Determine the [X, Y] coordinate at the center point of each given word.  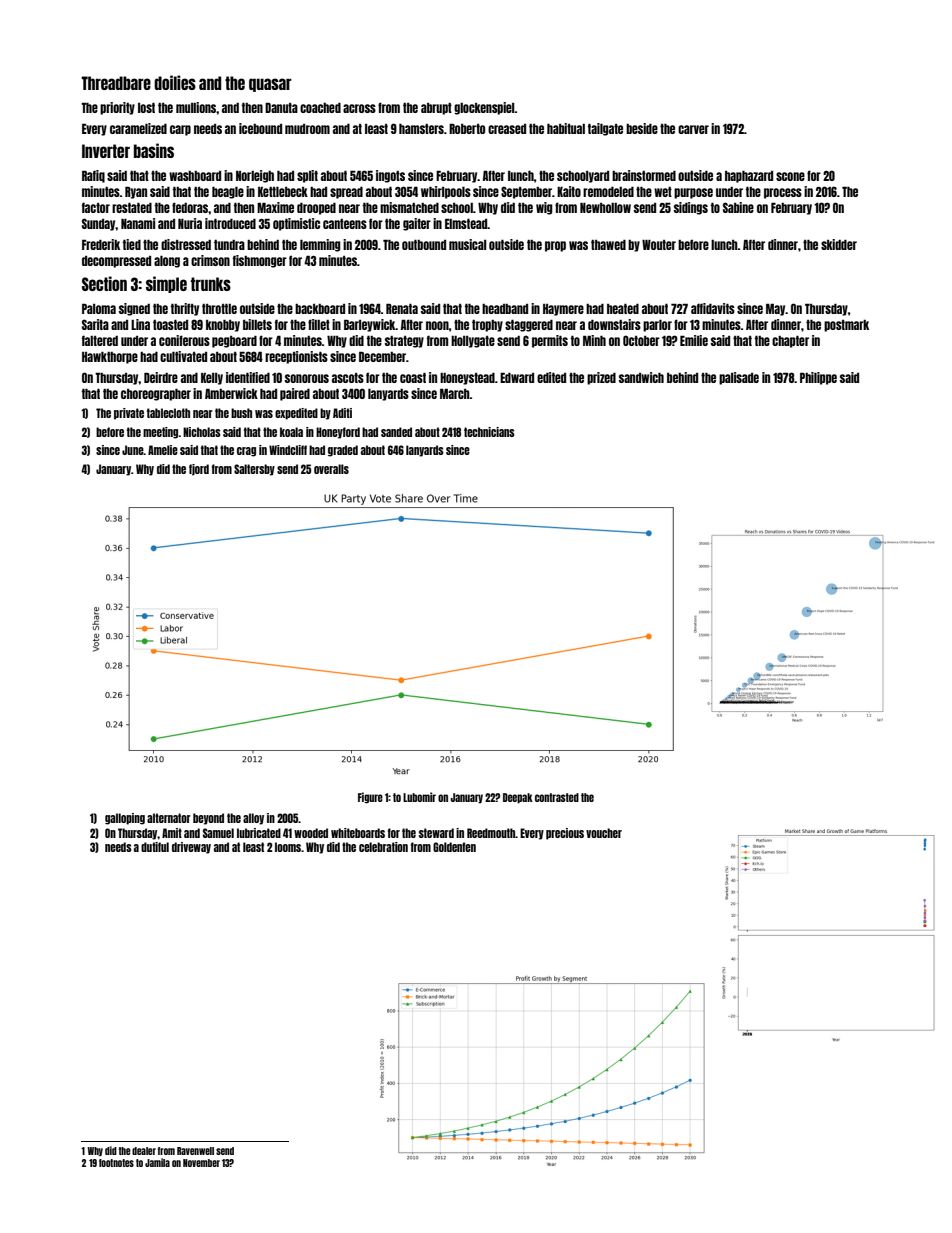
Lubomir [419, 797]
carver [693, 129]
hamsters [421, 129]
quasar [270, 85]
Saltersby [254, 470]
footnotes [116, 1163]
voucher [604, 833]
